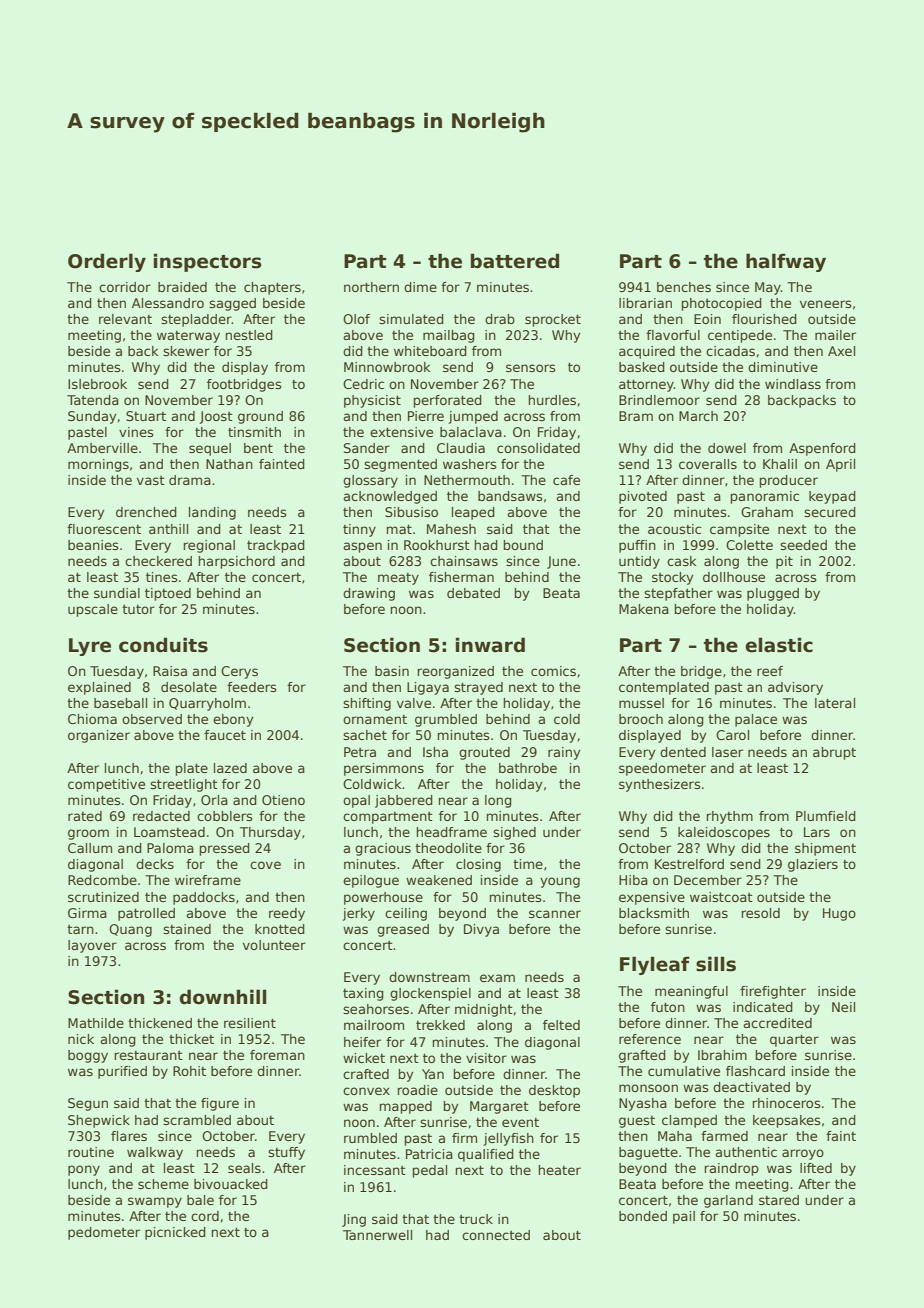  I want to click on mussel, so click(641, 703).
